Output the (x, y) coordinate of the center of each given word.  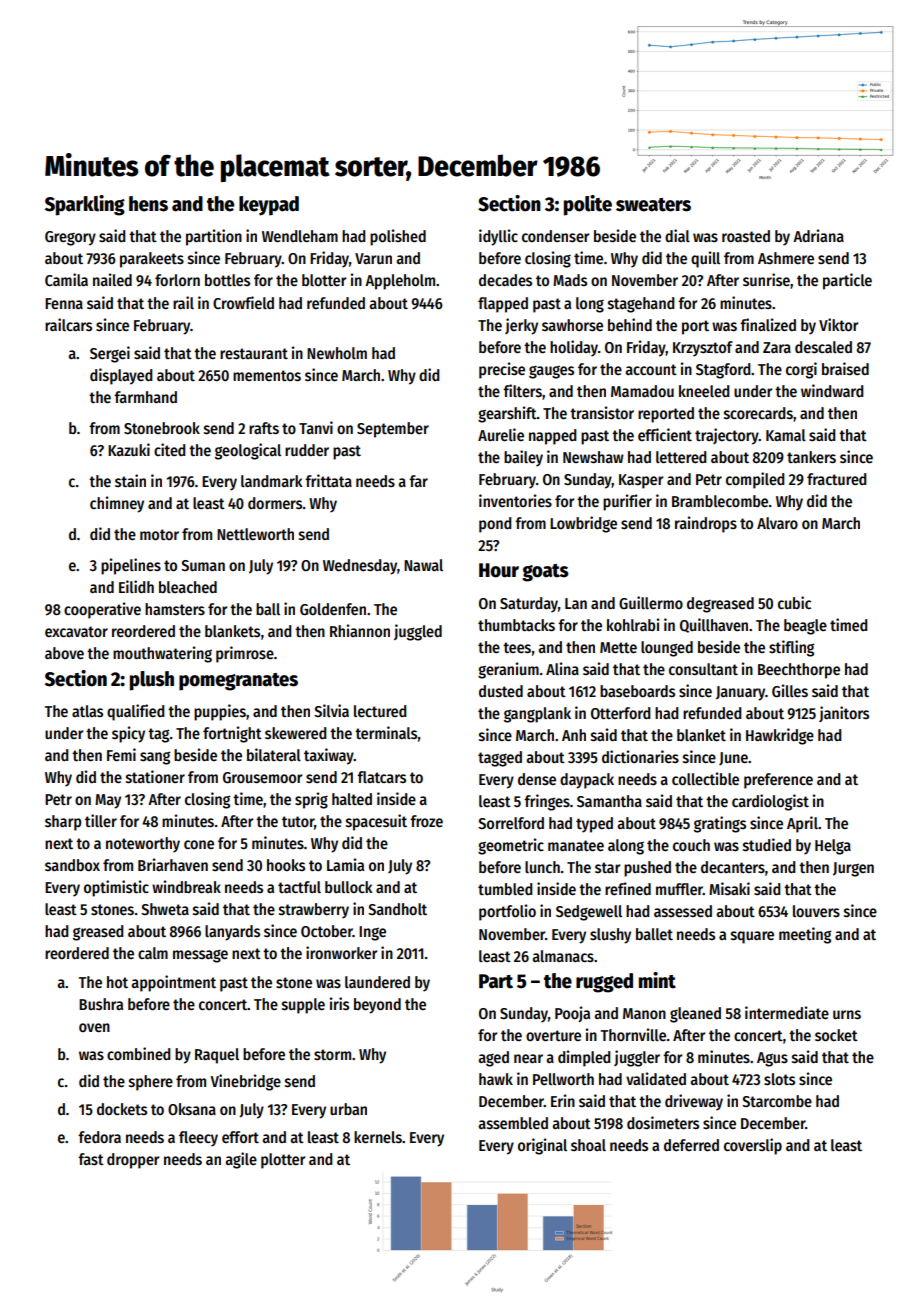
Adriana (818, 235)
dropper (133, 1161)
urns (847, 1015)
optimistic (116, 888)
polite (588, 205)
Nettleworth (255, 534)
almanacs (563, 956)
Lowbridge (583, 524)
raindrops (706, 524)
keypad (269, 206)
